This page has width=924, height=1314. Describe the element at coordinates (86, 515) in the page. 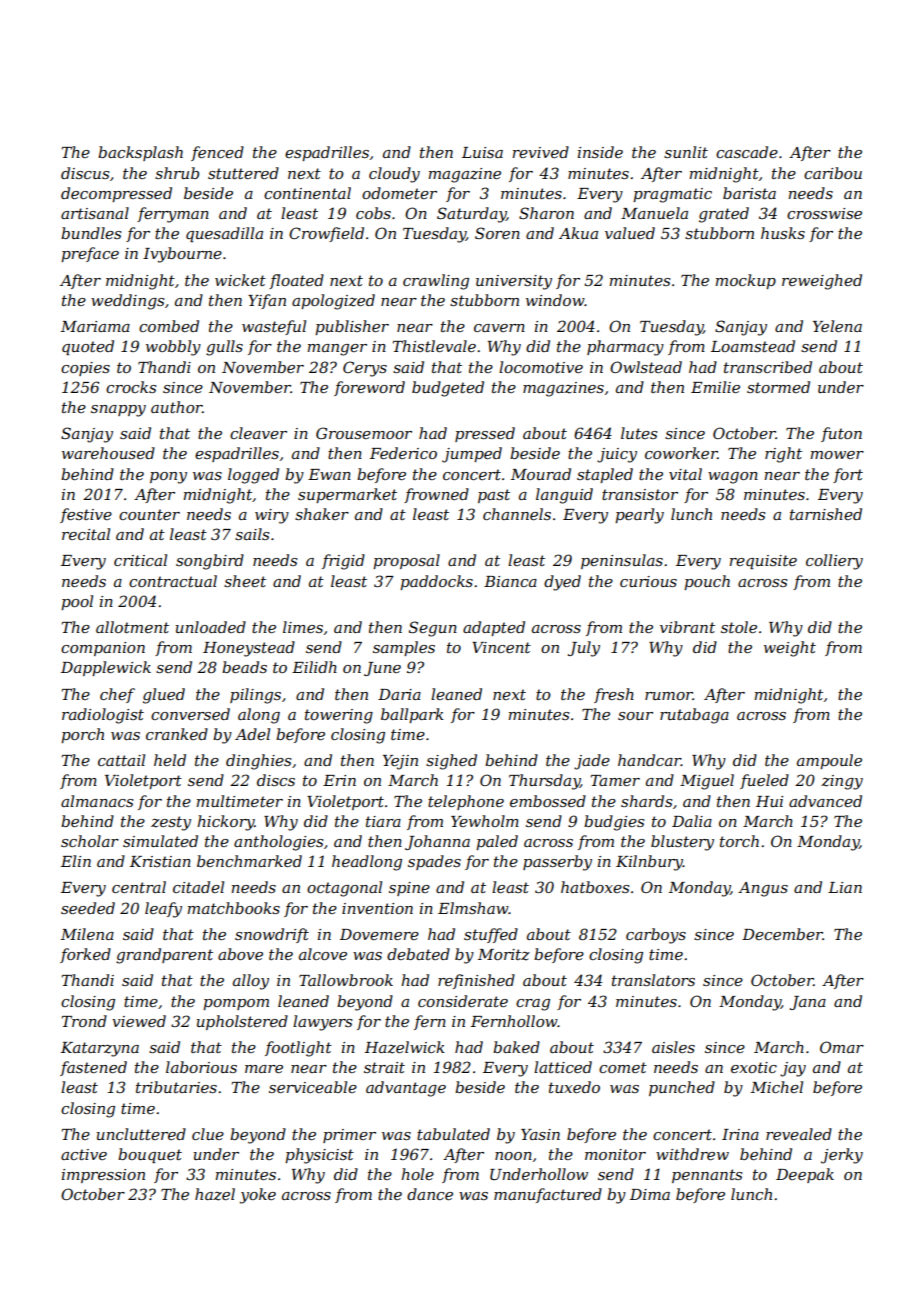

I see `festive` at that location.
